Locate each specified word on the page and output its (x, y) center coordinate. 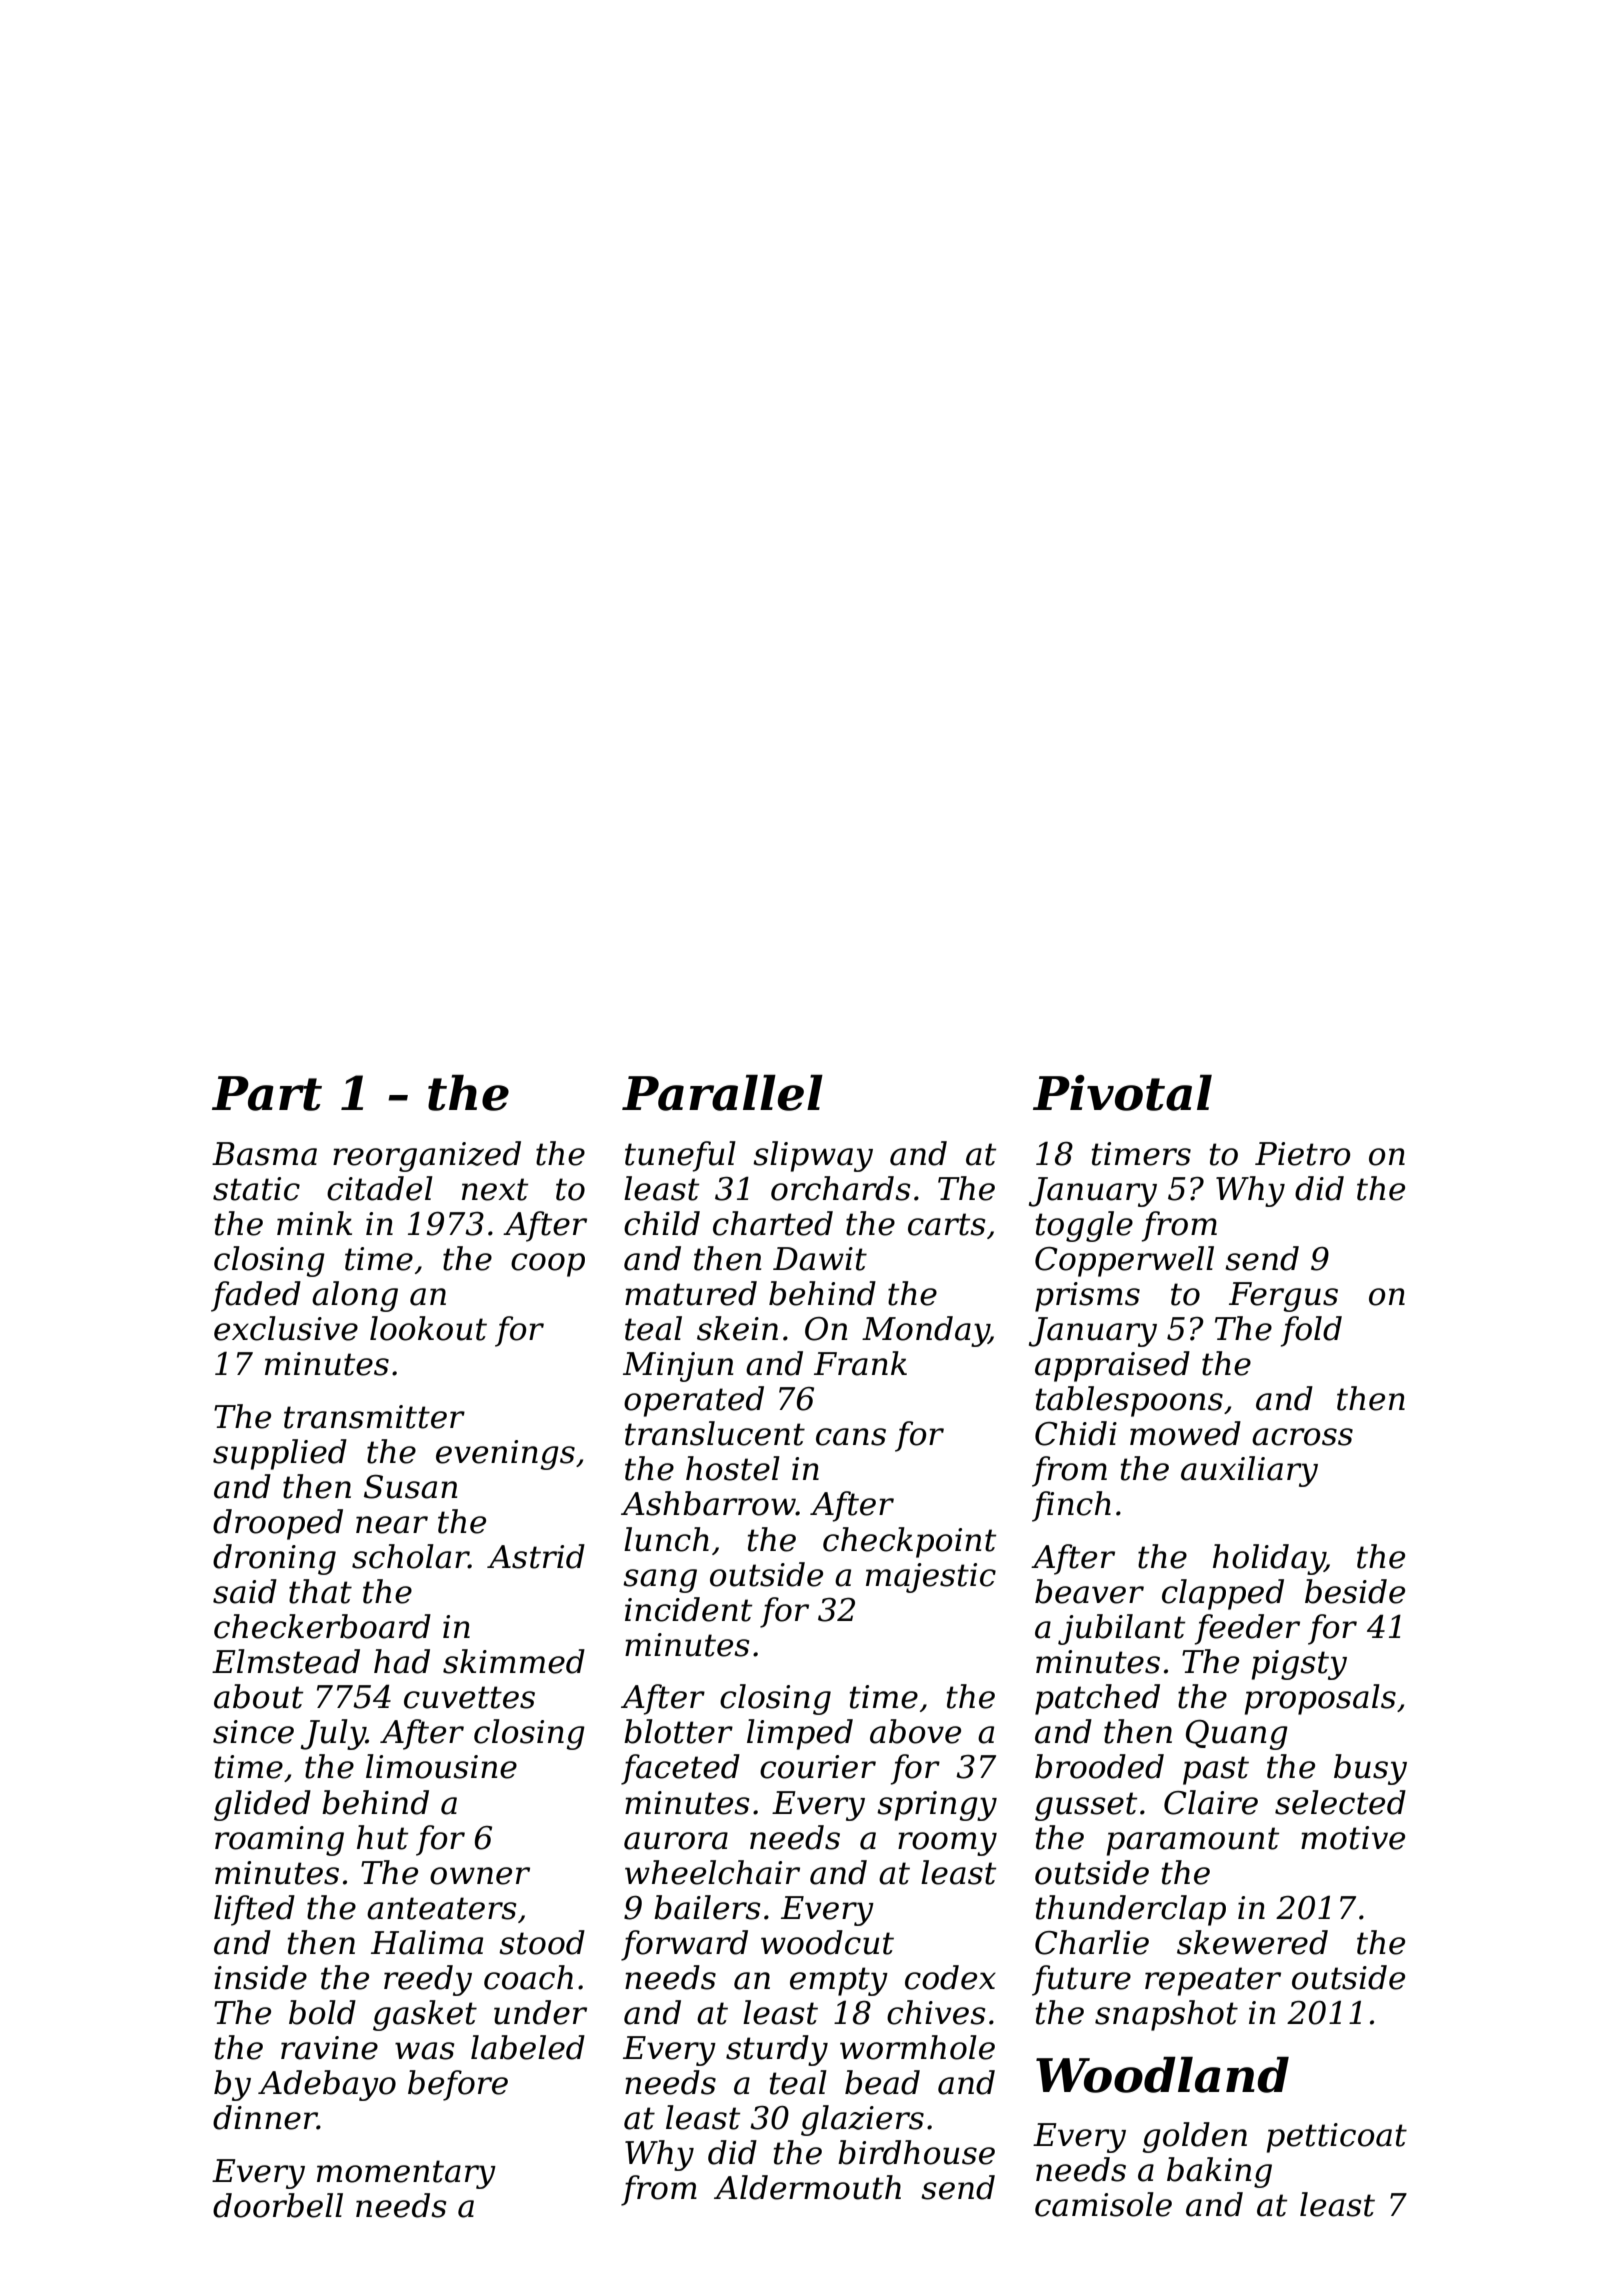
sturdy (777, 2050)
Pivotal (1122, 1093)
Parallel (722, 1093)
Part (267, 1093)
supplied (280, 1454)
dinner (265, 2117)
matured (691, 1293)
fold (1311, 1331)
